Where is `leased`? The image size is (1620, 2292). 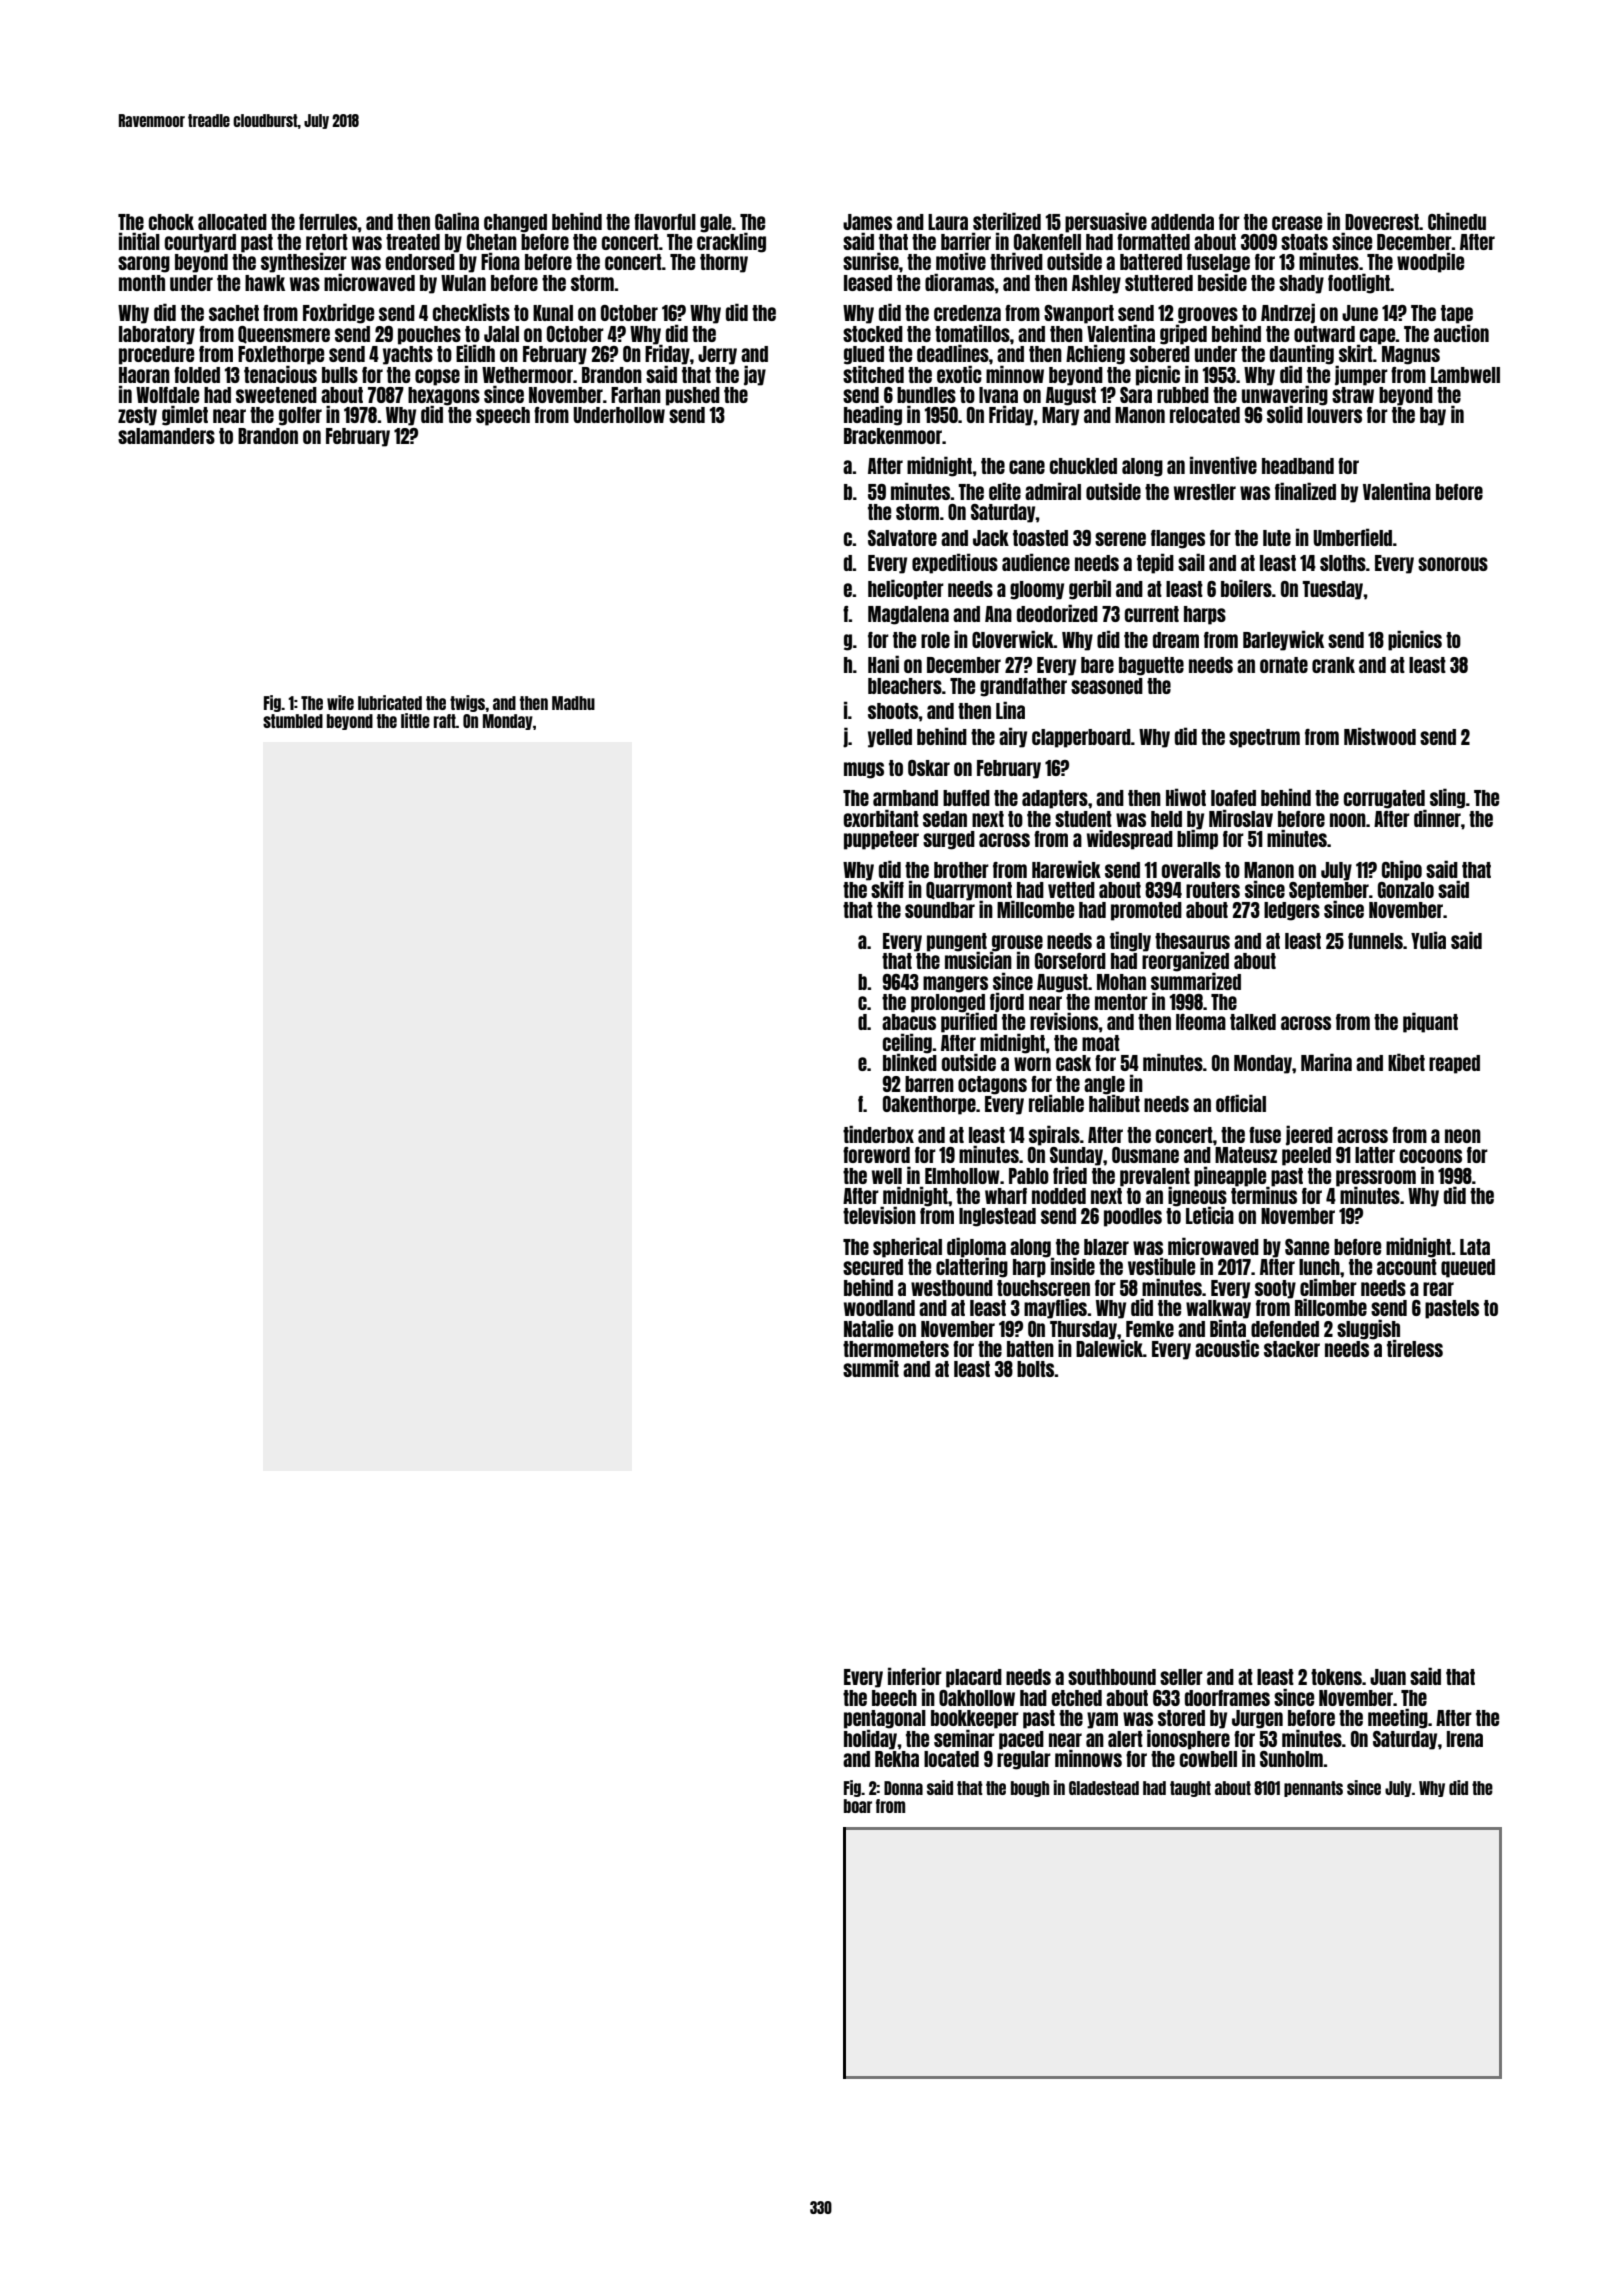 leased is located at coordinates (868, 283).
